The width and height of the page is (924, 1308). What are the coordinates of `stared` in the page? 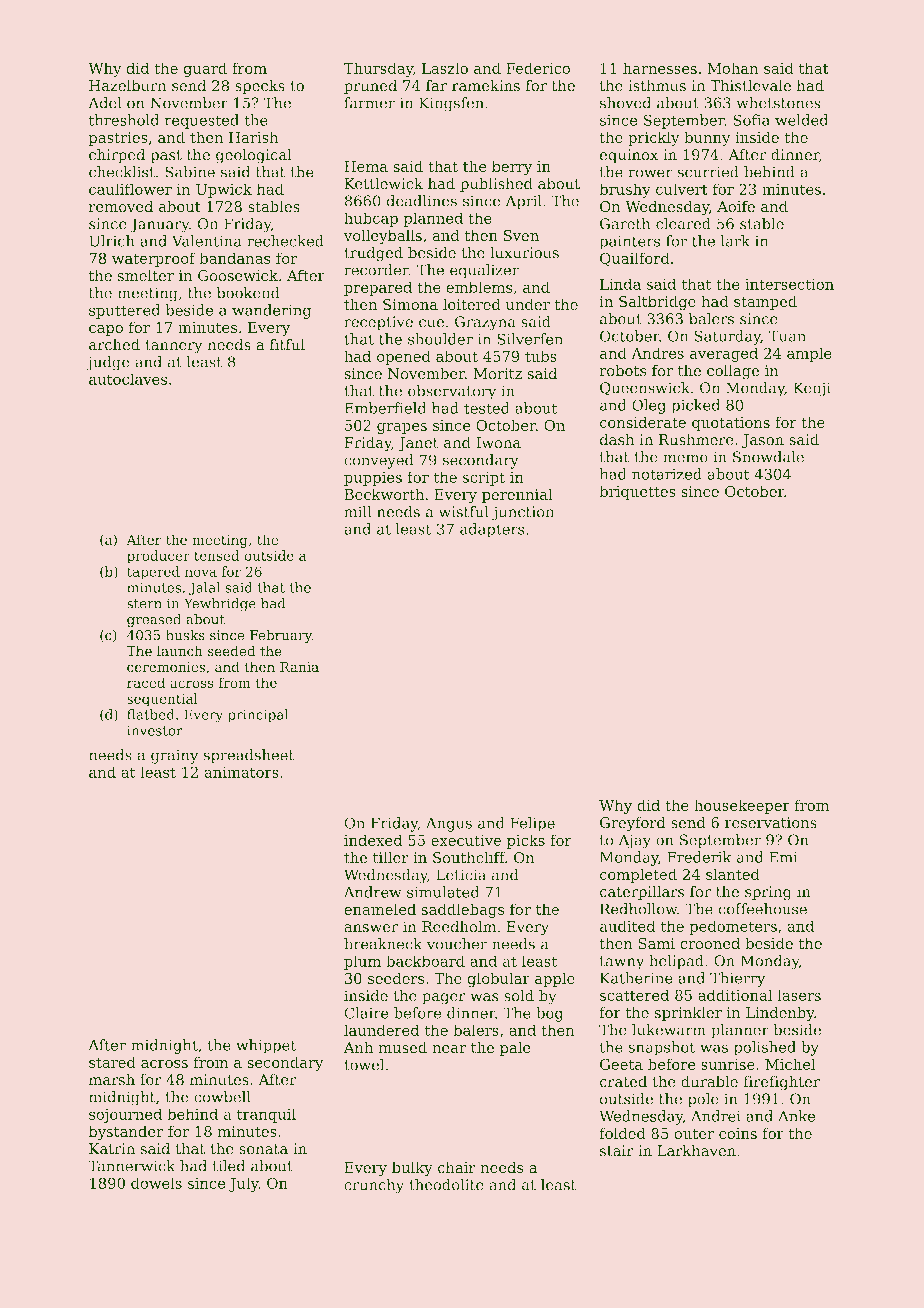 It's located at (112, 1062).
